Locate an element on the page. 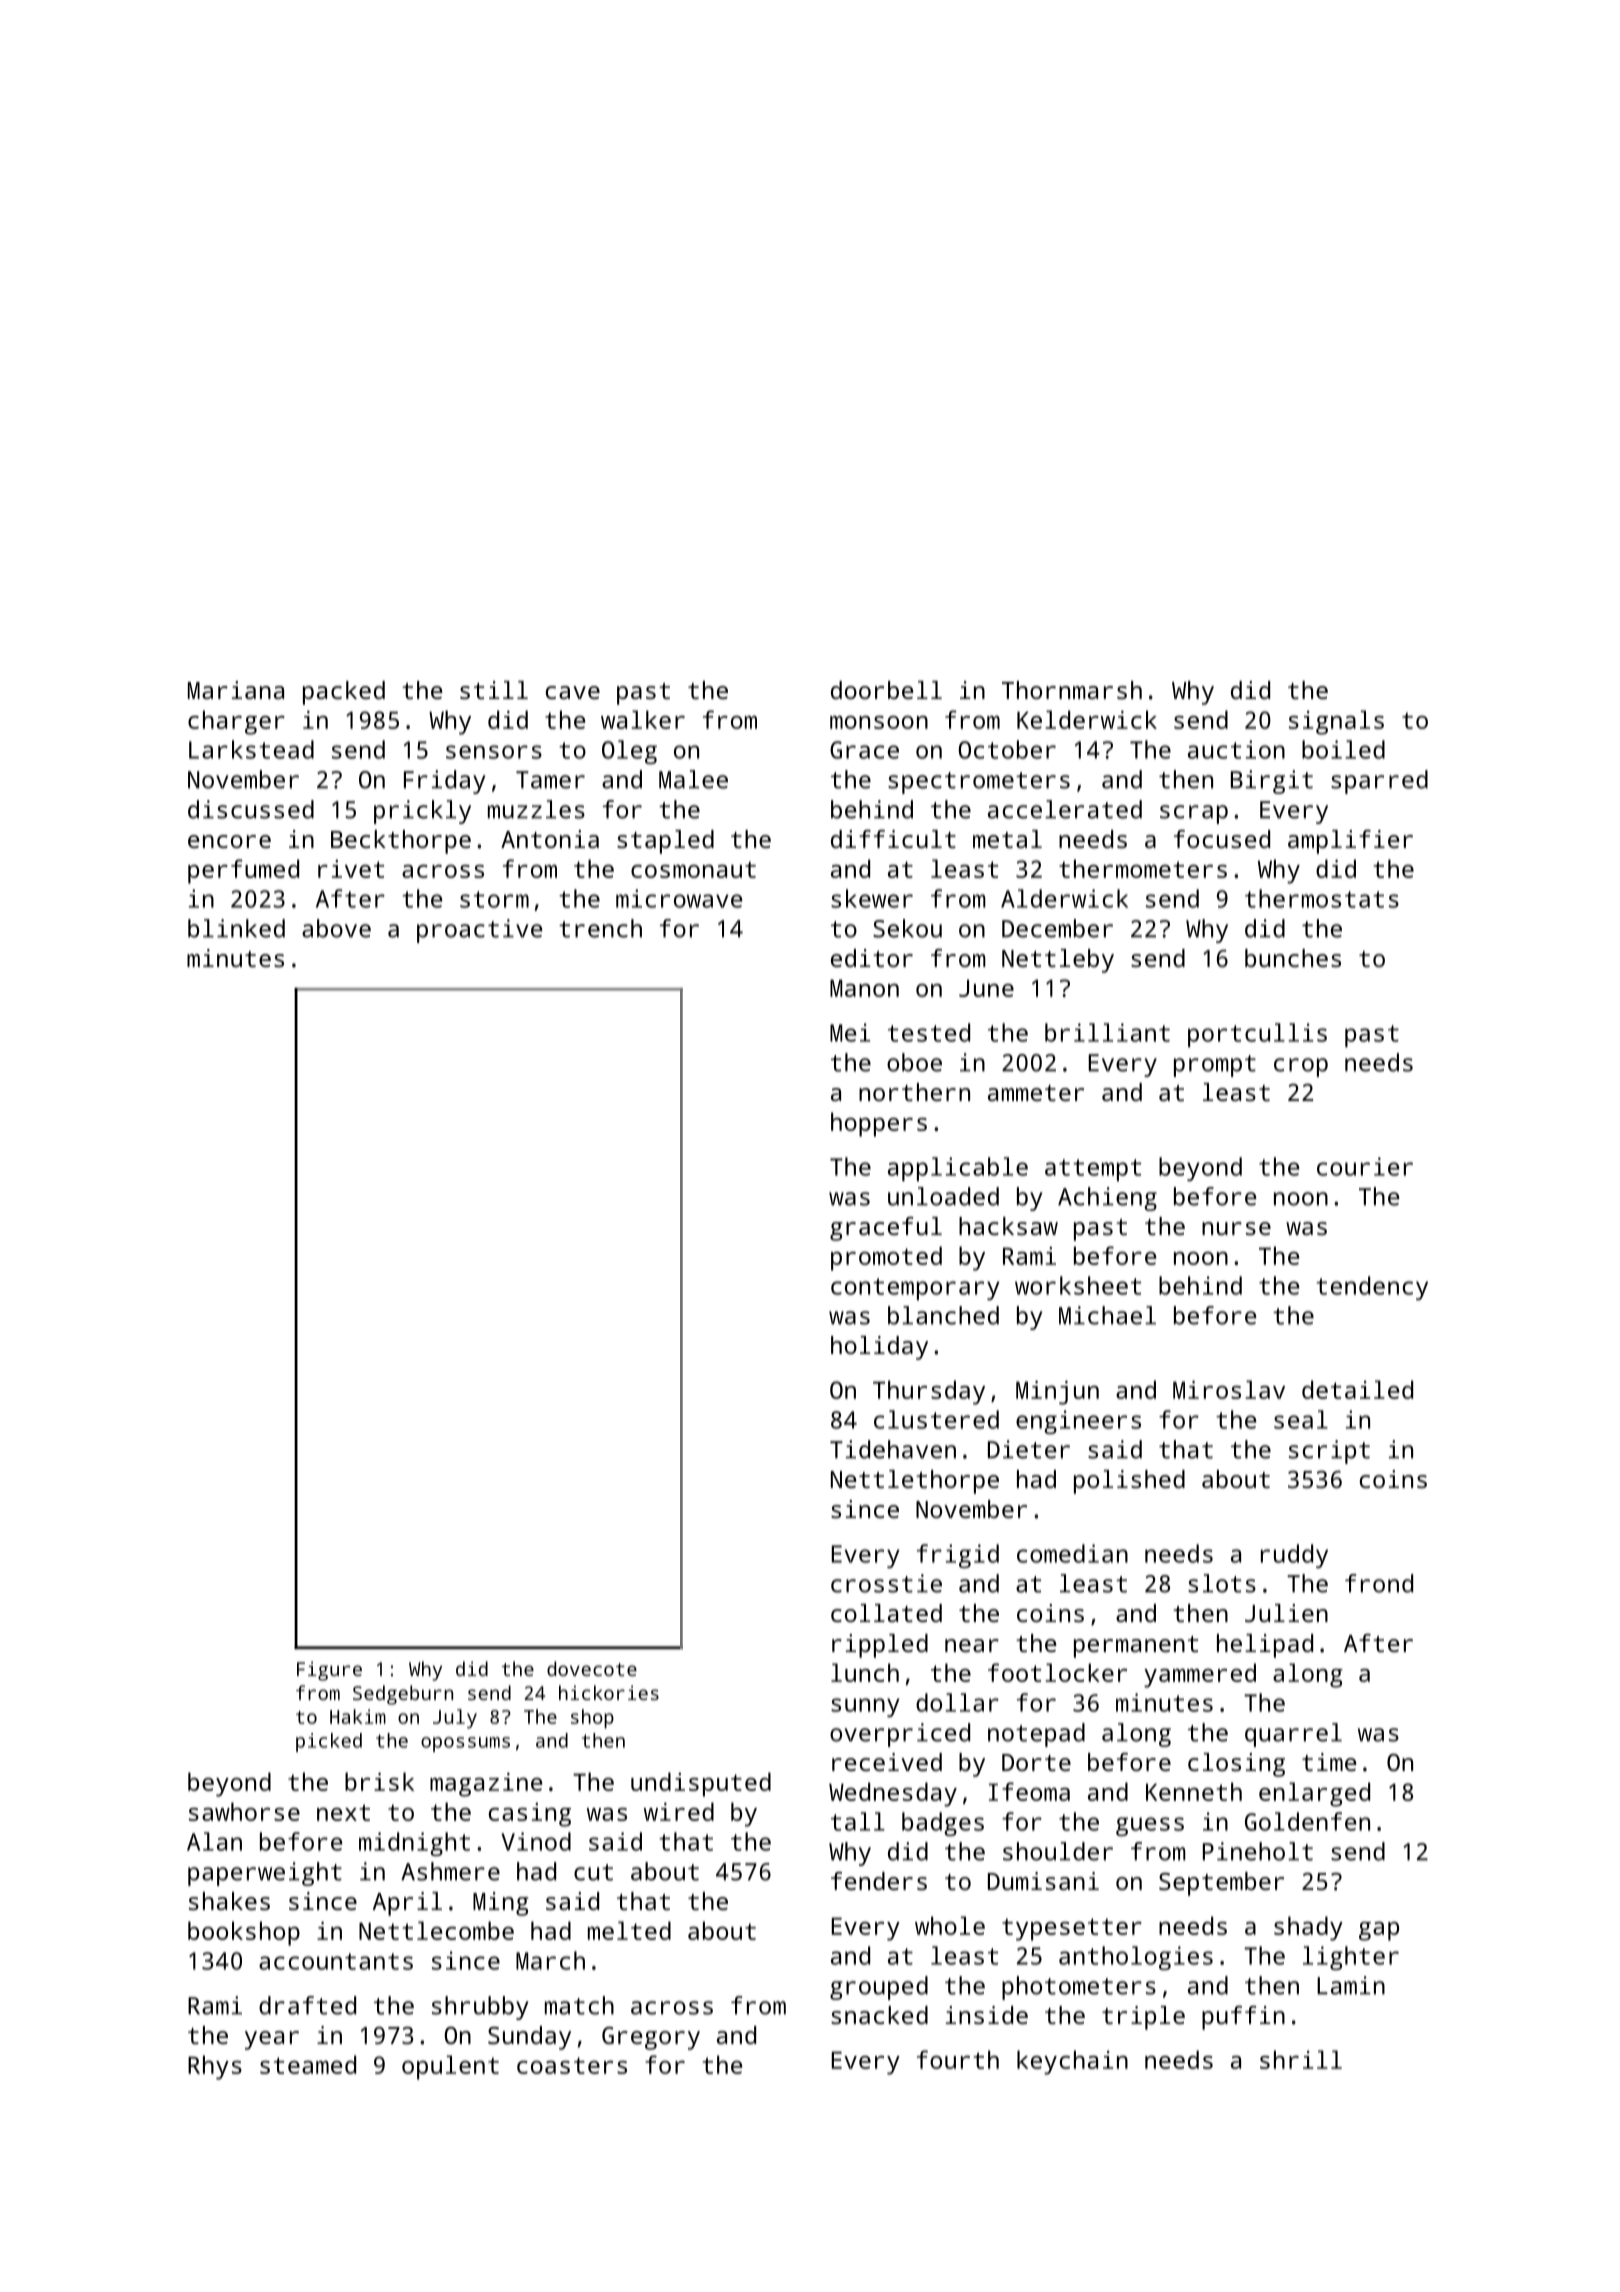  charger is located at coordinates (236, 722).
